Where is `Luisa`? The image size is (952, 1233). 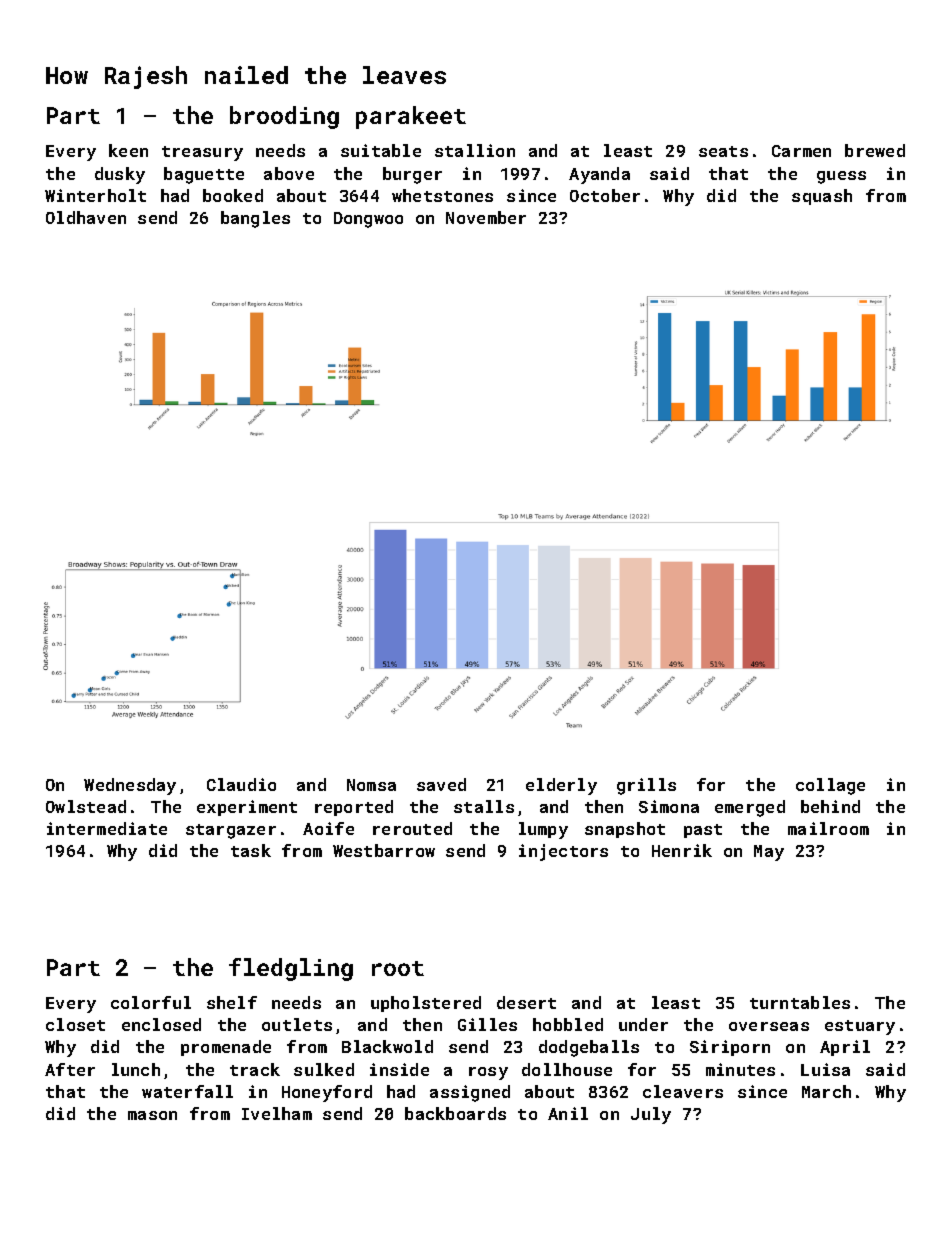
Luisa is located at coordinates (825, 1069).
